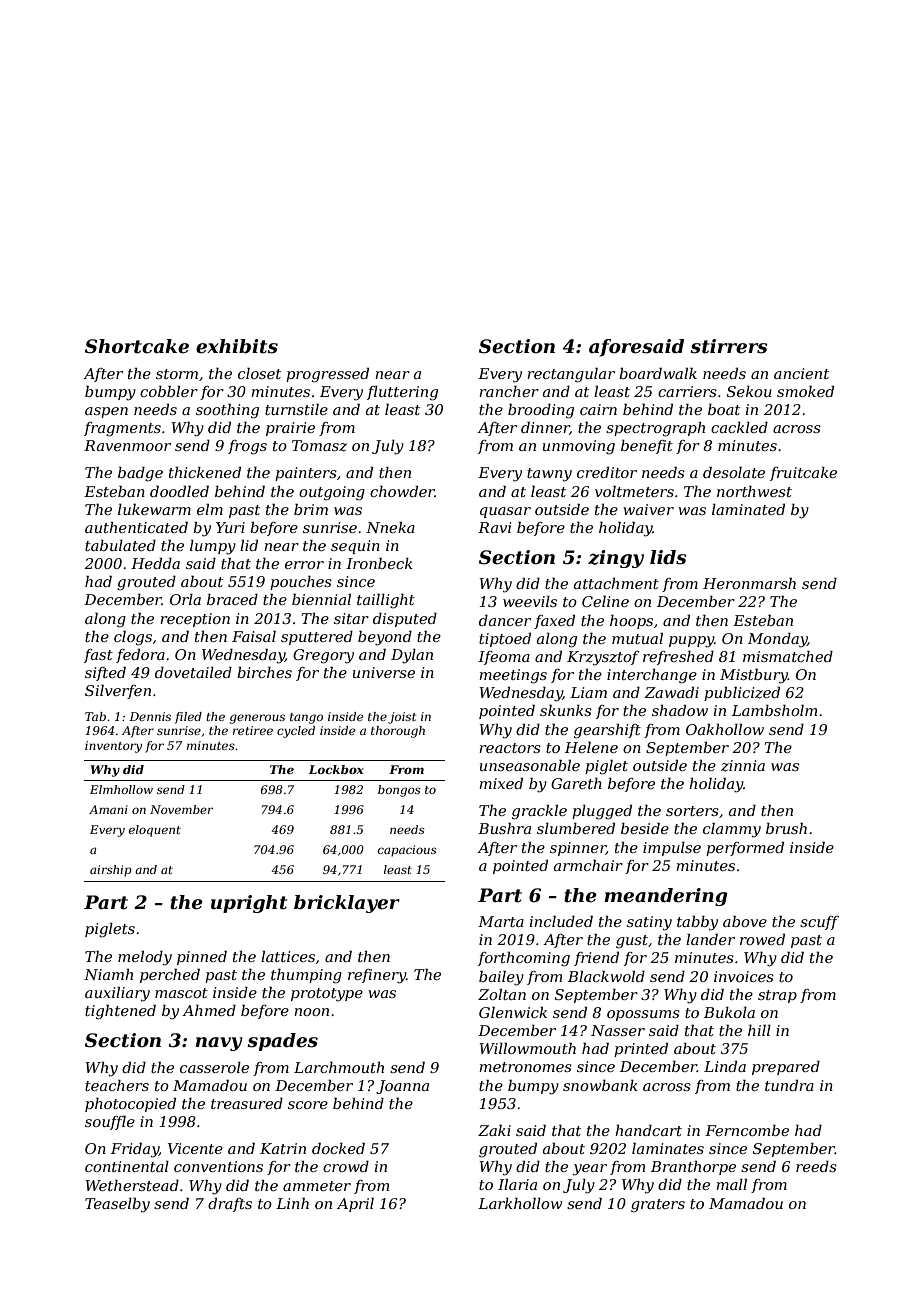  What do you see at coordinates (571, 375) in the screenshot?
I see `rectangular` at bounding box center [571, 375].
